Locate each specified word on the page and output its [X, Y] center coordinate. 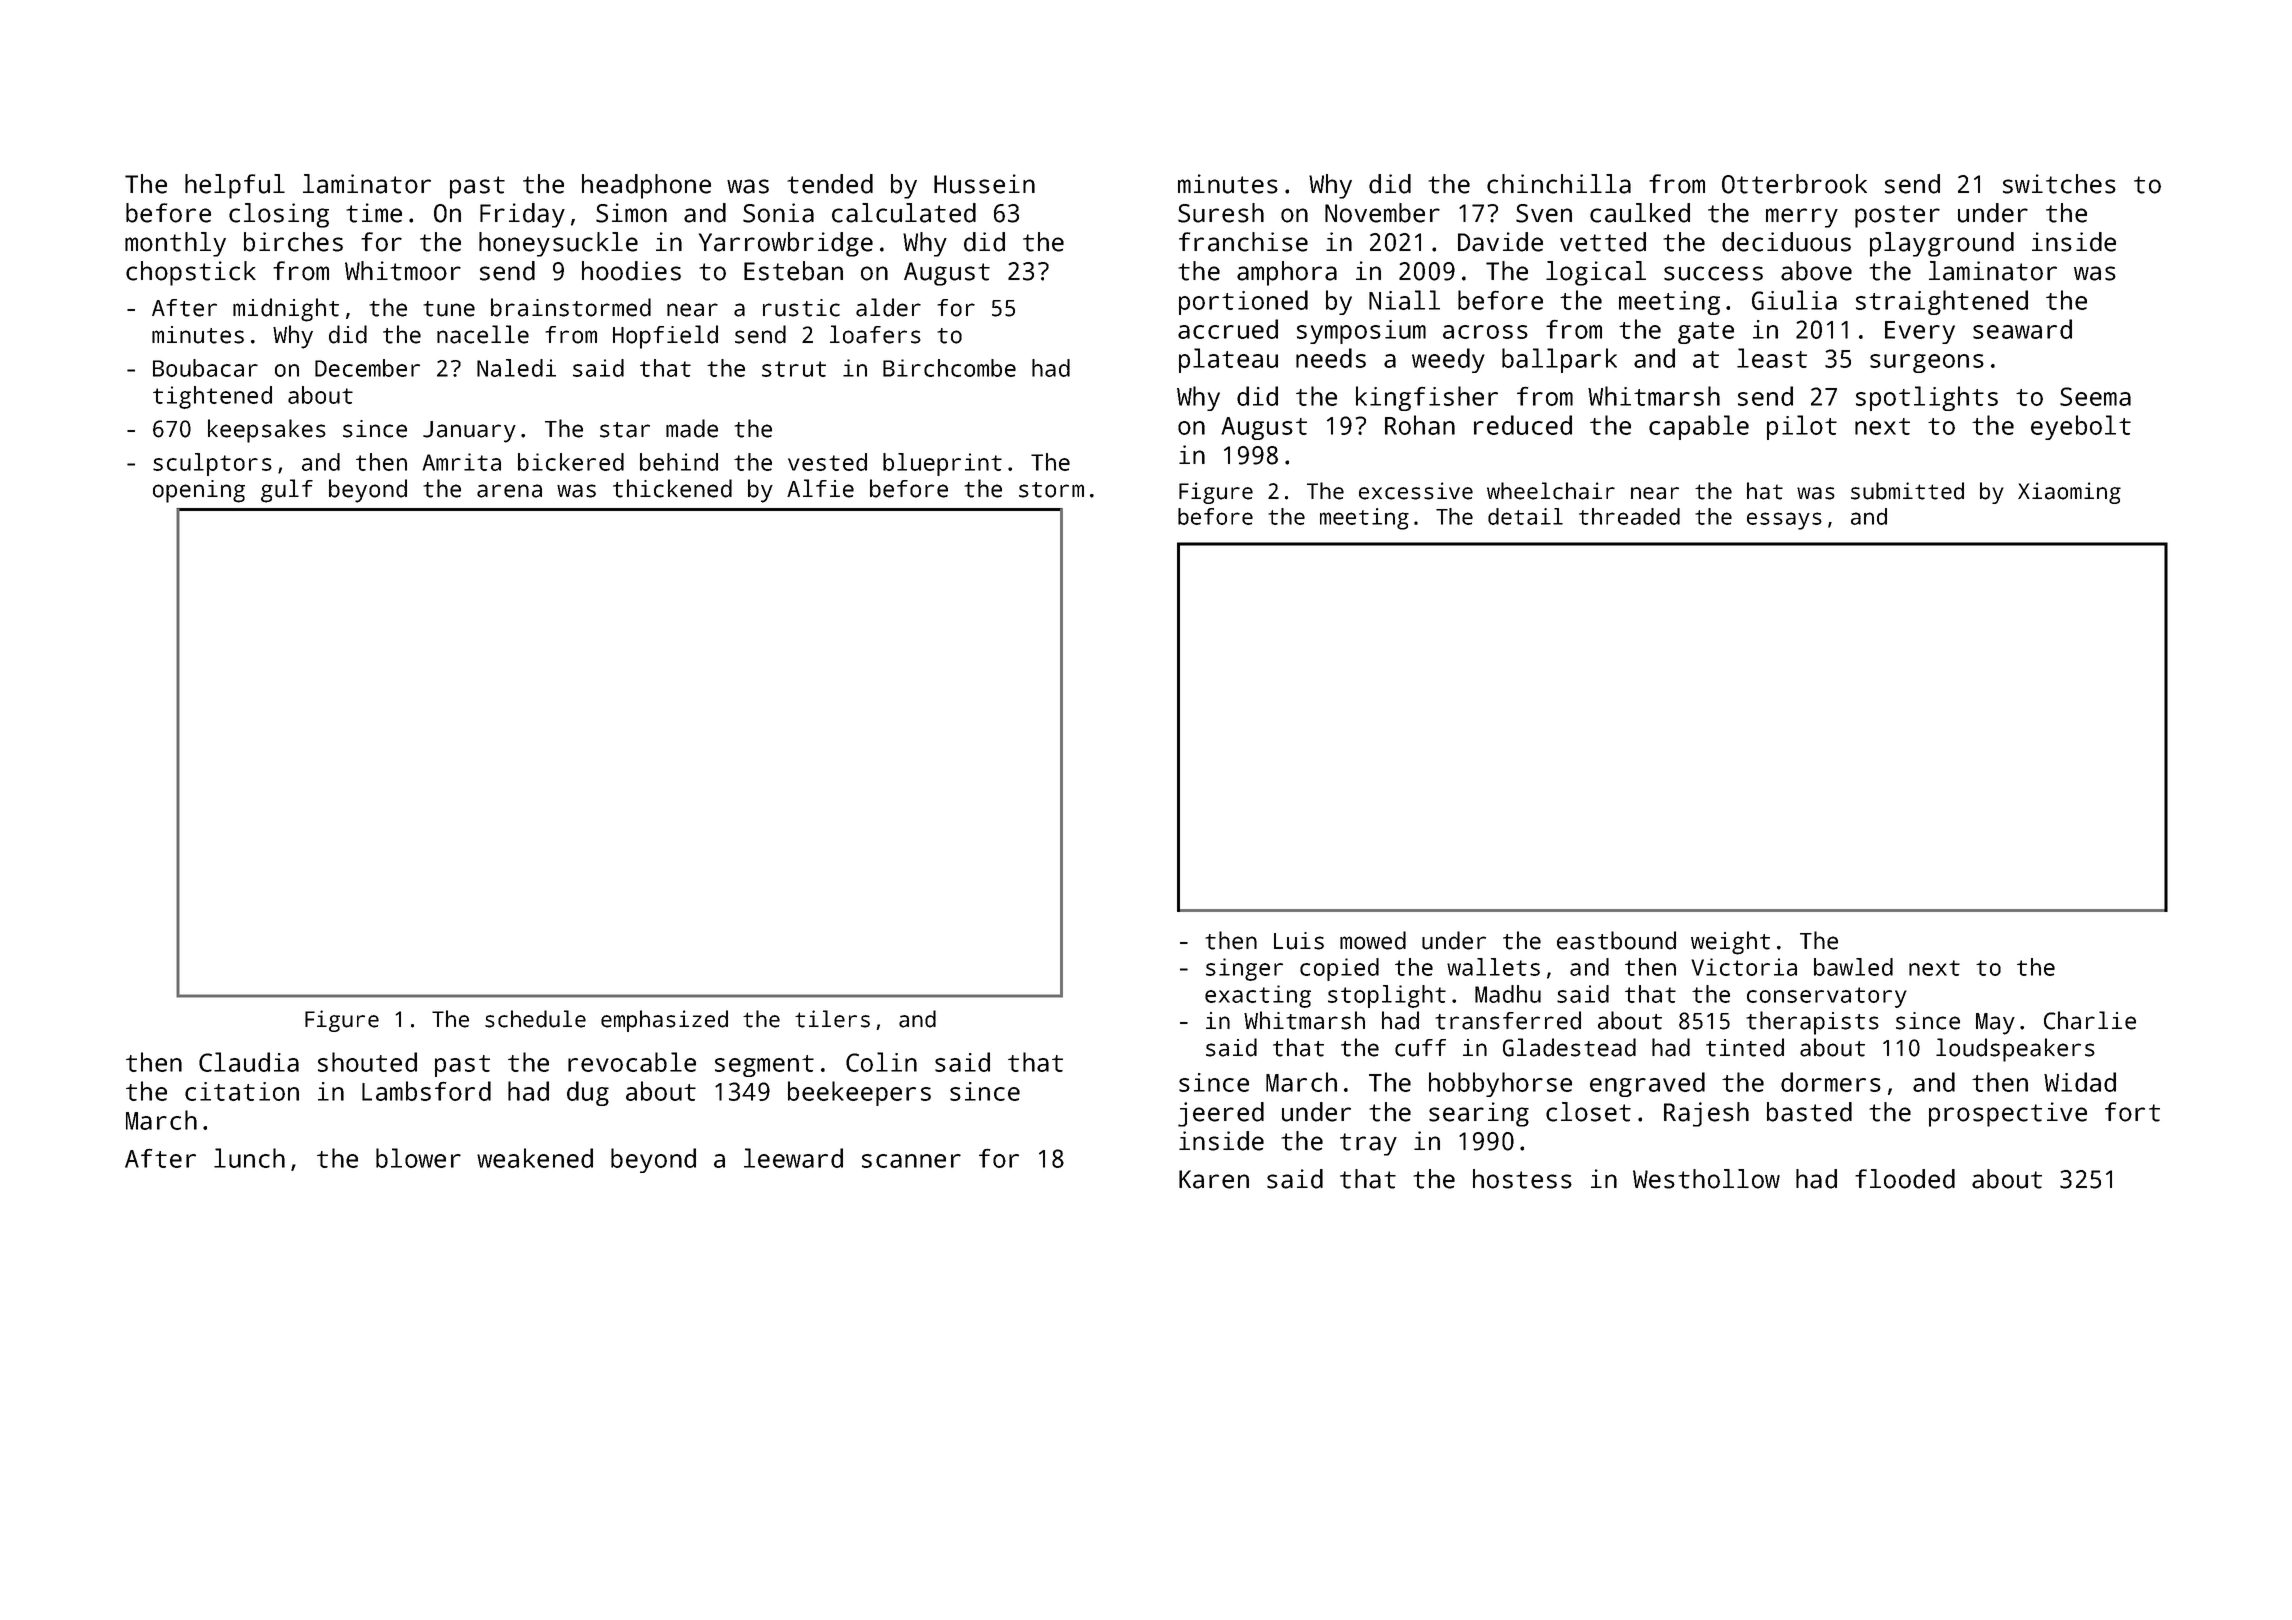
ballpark [1559, 360]
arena [509, 491]
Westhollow [1706, 1179]
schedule [535, 1019]
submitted [1907, 491]
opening [199, 491]
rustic [801, 308]
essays [1784, 521]
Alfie [820, 488]
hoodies [631, 271]
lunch [249, 1158]
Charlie [2090, 1020]
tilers [832, 1019]
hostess [1522, 1179]
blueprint [942, 464]
